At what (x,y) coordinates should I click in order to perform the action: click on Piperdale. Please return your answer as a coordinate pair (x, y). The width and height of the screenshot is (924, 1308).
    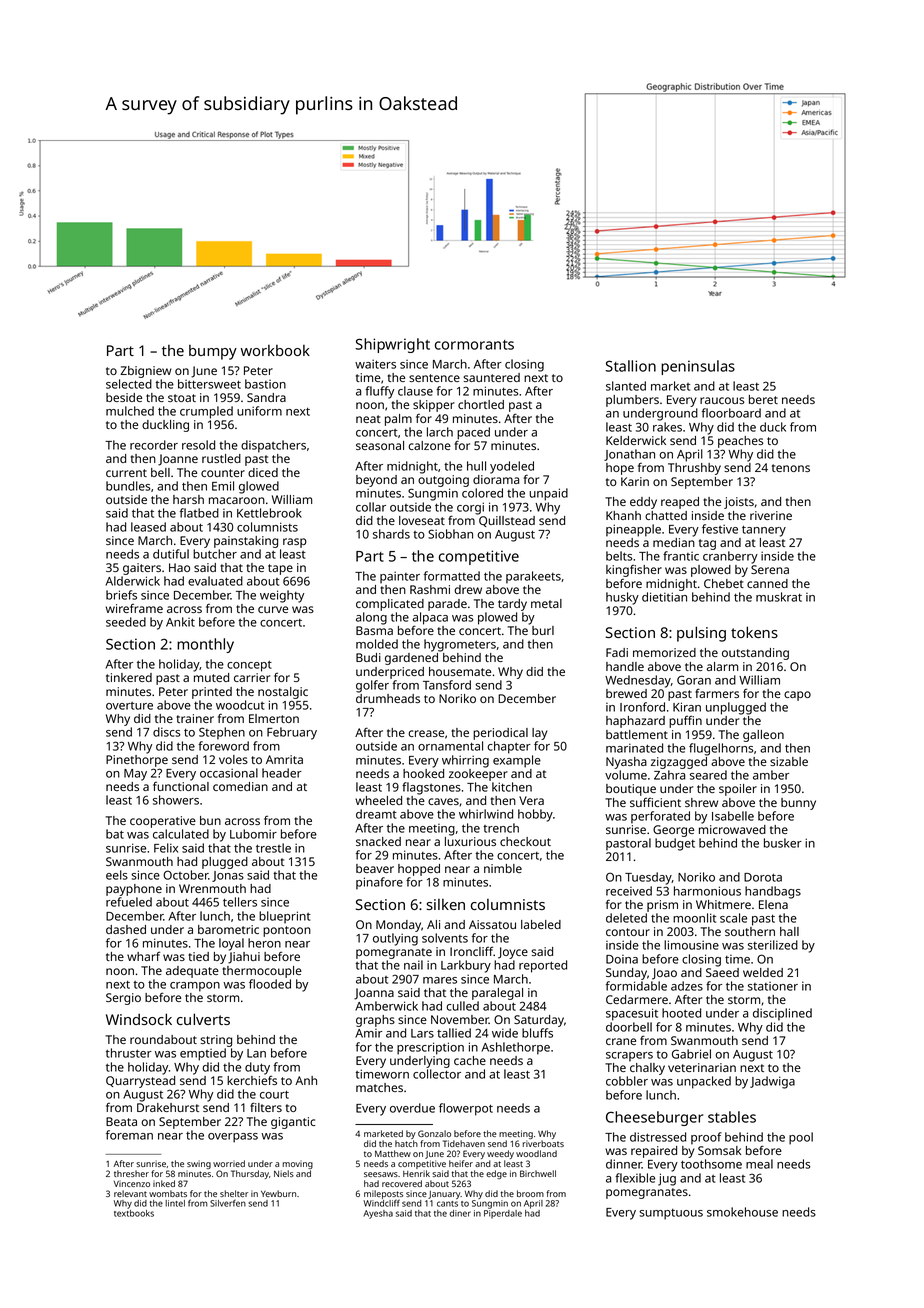
    Looking at the image, I should click on (503, 1214).
